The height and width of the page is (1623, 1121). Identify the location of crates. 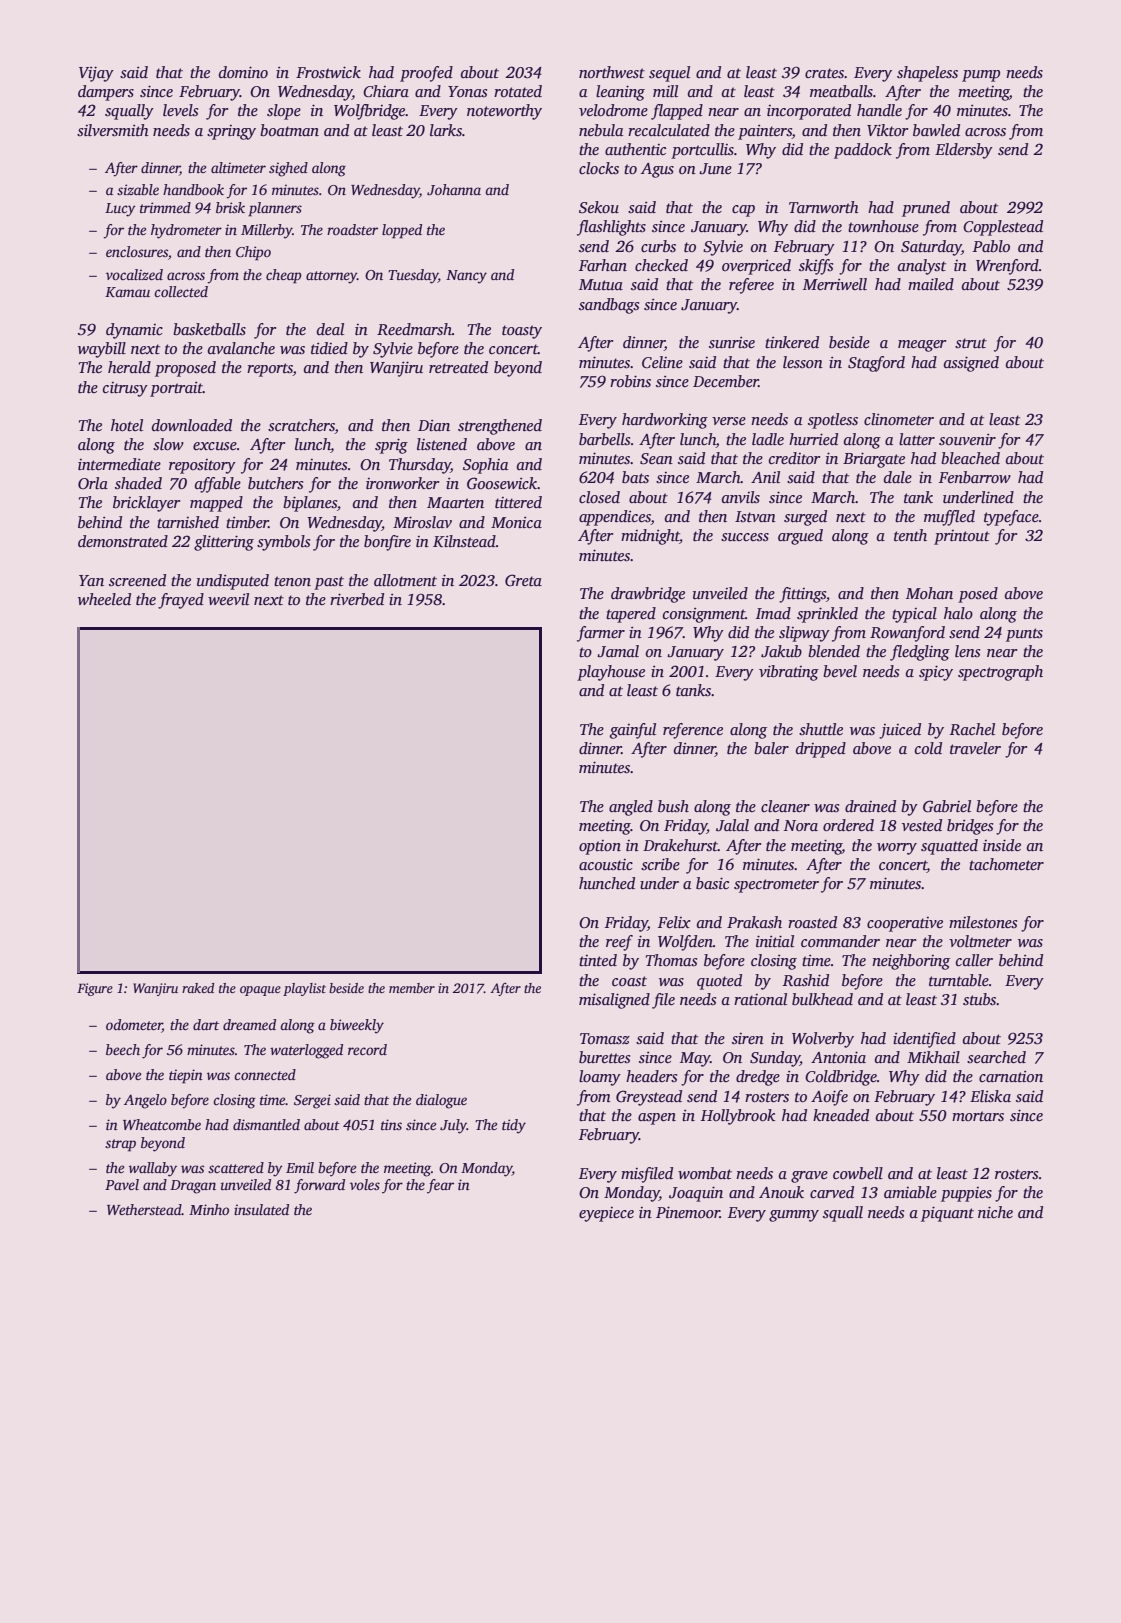
(824, 73).
